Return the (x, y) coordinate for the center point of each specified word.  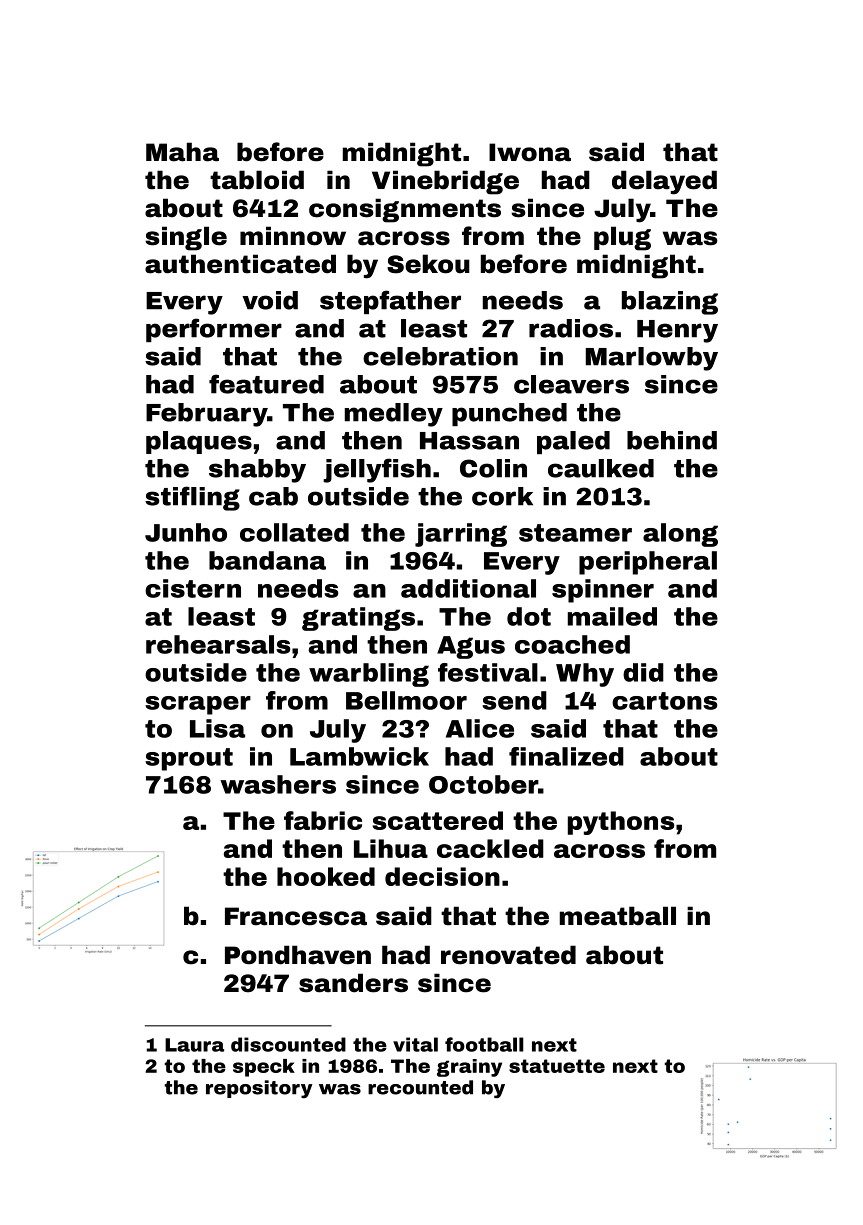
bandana (267, 560)
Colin (493, 468)
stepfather (390, 302)
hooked (326, 876)
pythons (621, 823)
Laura (194, 1045)
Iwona (530, 152)
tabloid (257, 180)
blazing (670, 303)
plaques (199, 442)
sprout (189, 759)
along (680, 535)
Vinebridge (445, 182)
